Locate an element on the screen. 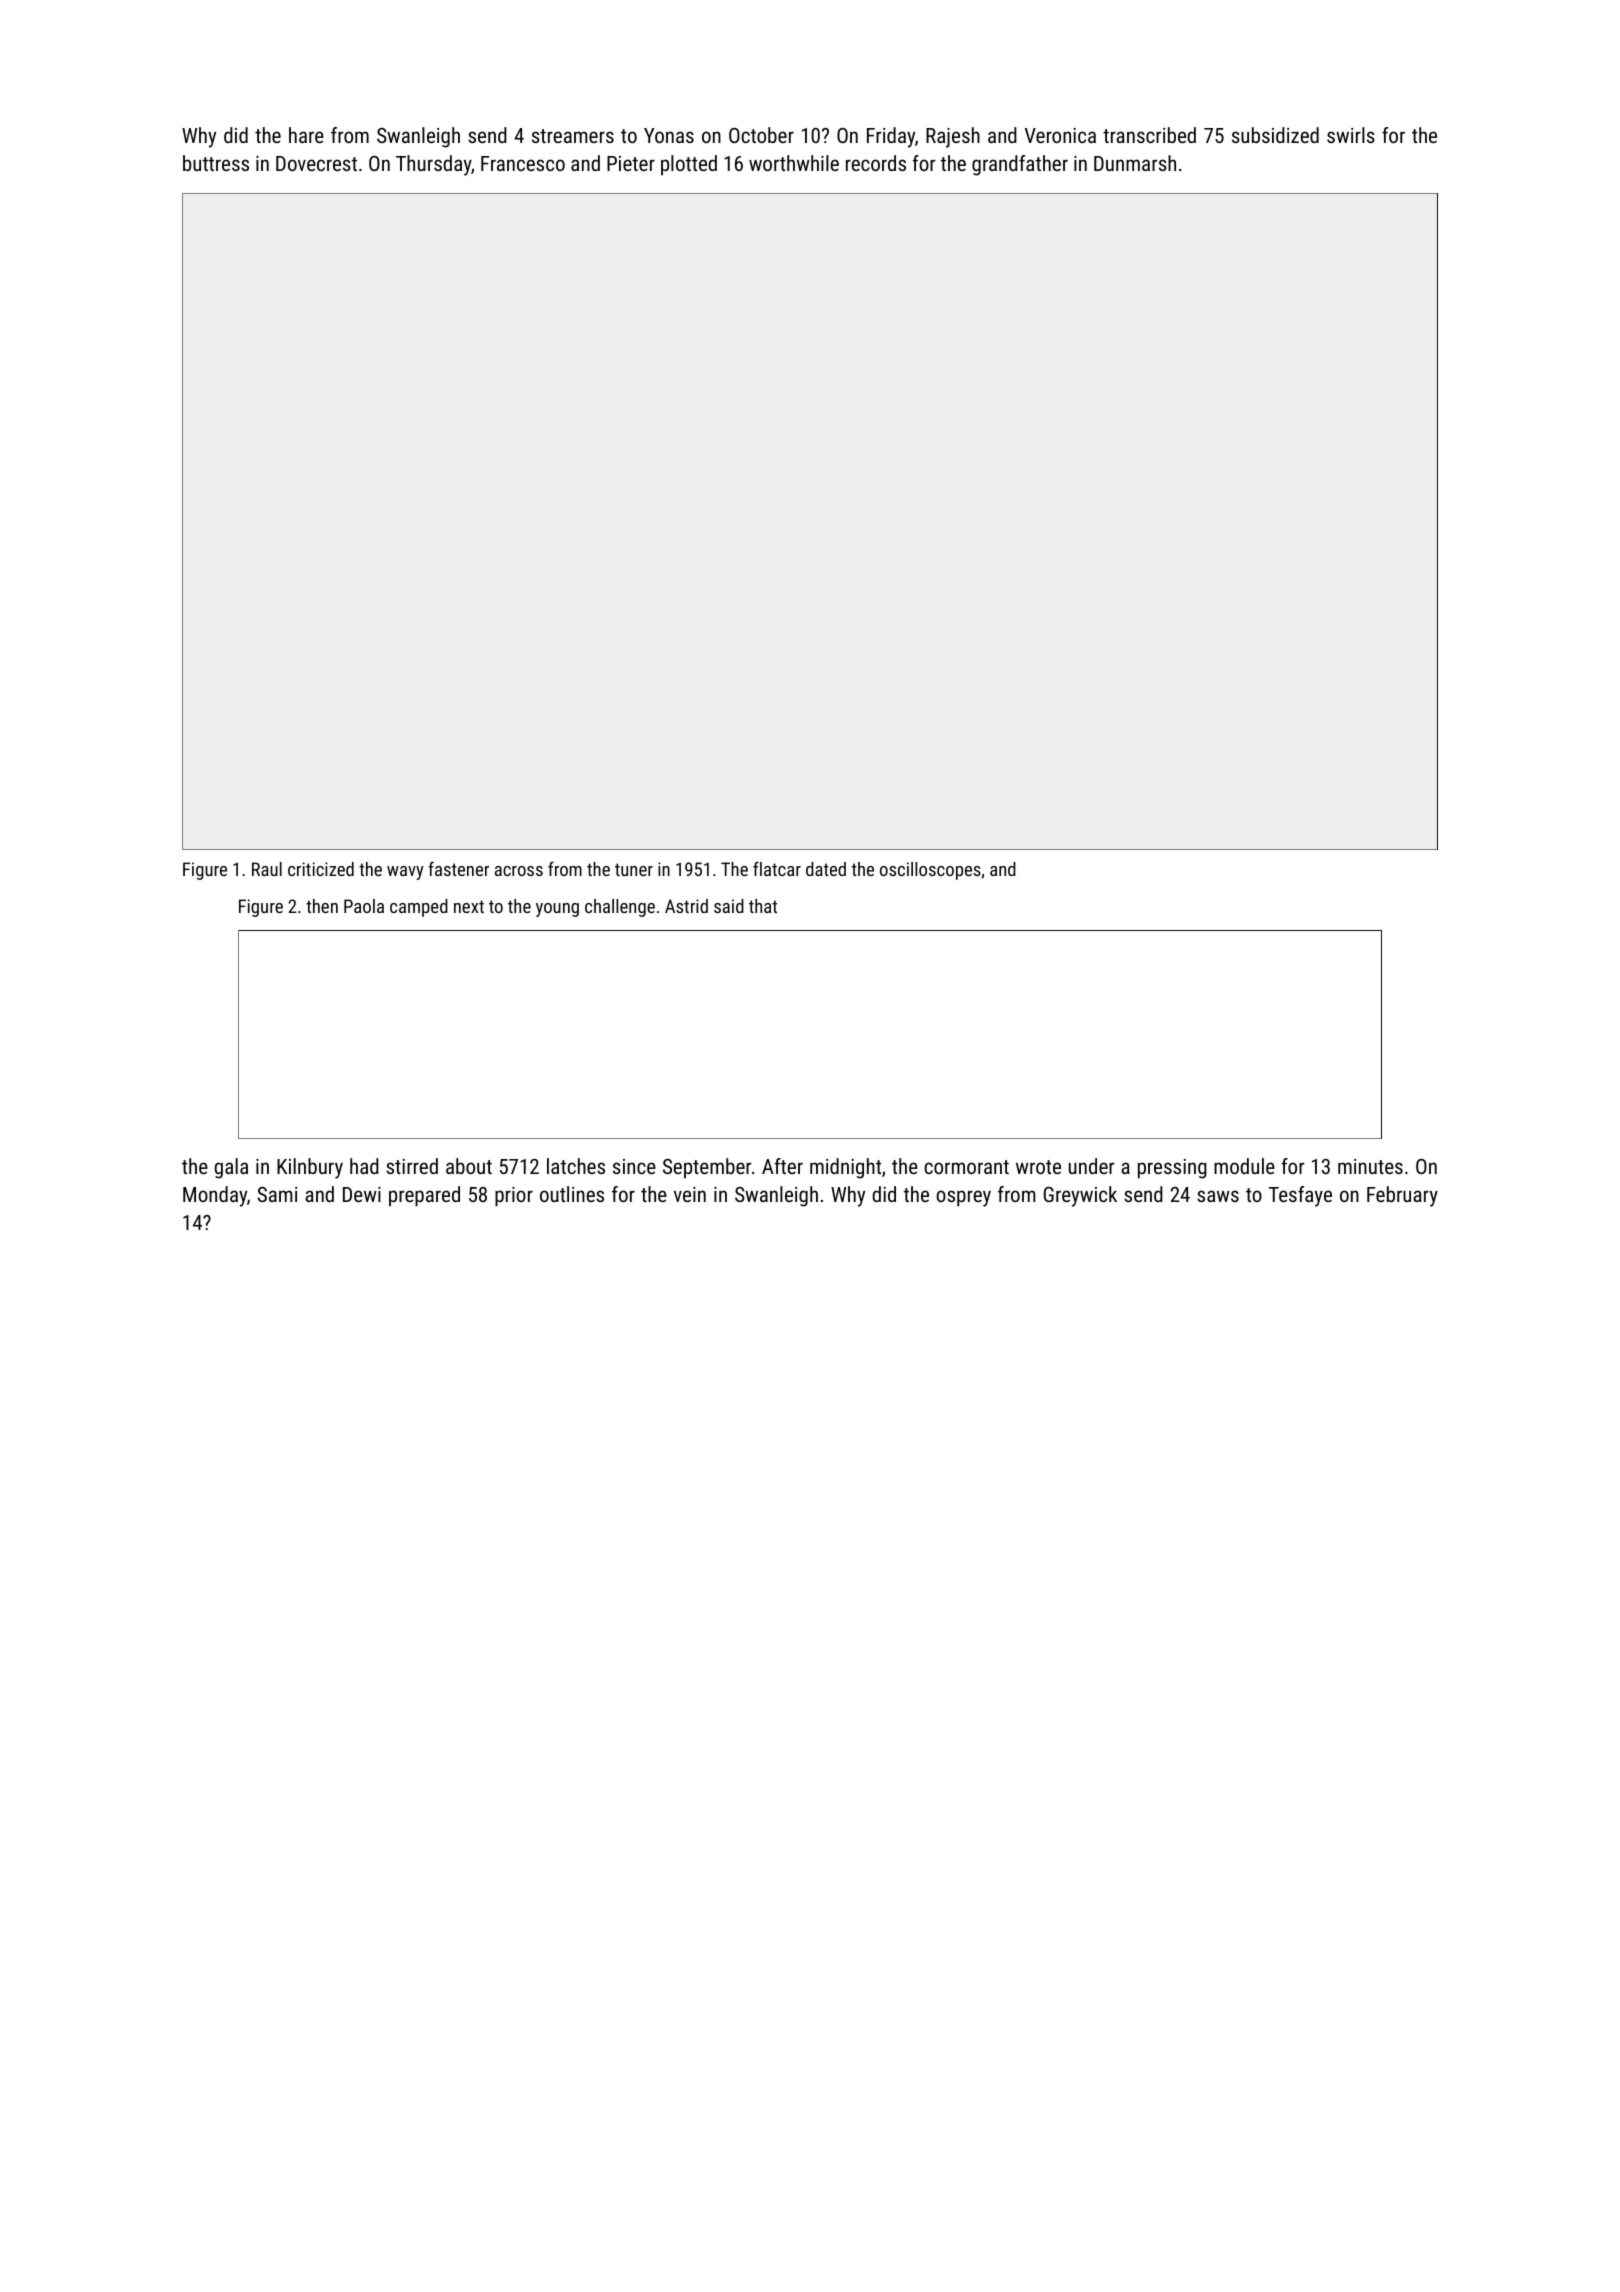  about is located at coordinates (469, 1166).
